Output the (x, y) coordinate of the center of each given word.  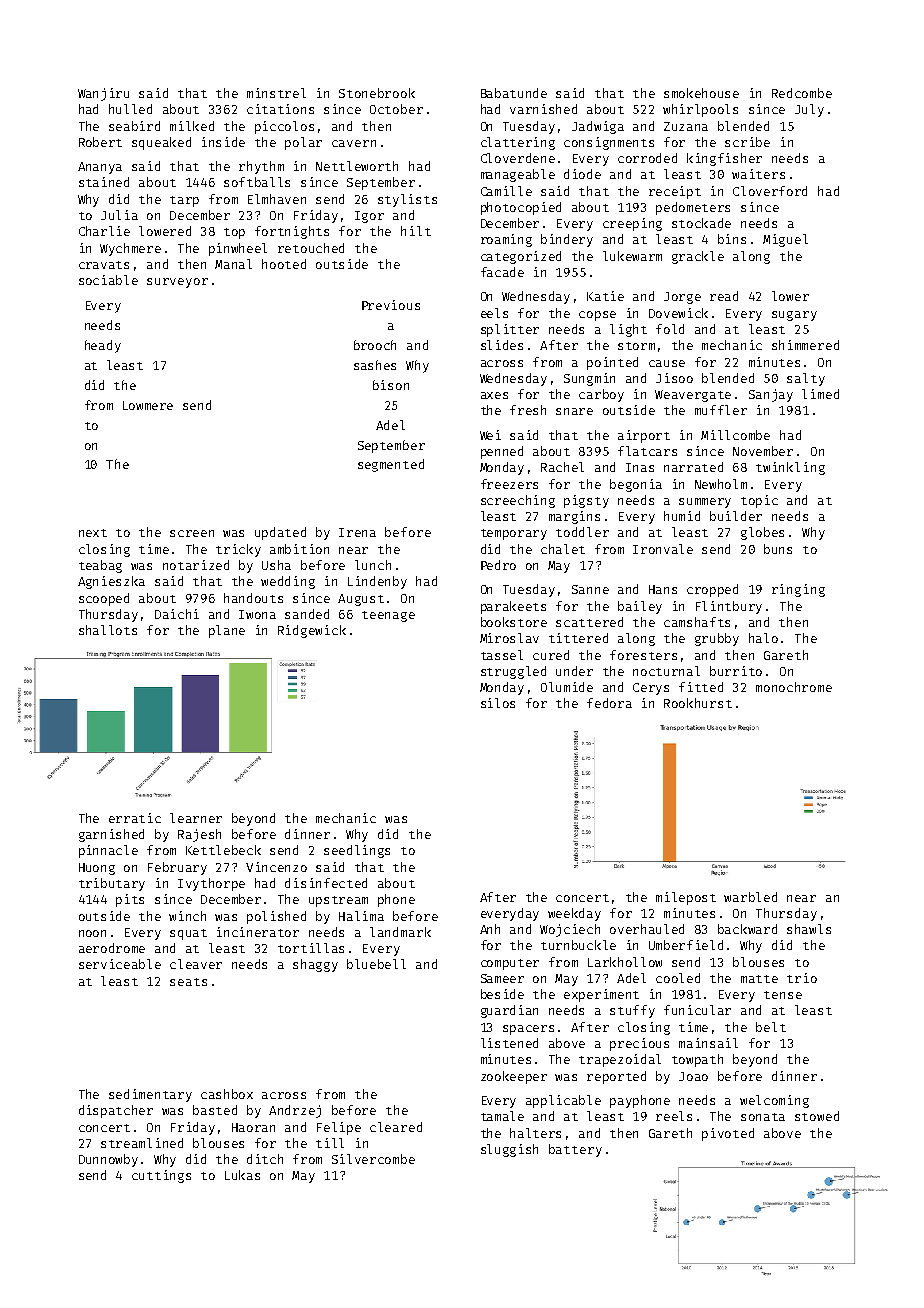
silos (498, 703)
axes (494, 395)
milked (192, 126)
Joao (693, 1076)
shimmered (805, 345)
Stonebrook (377, 93)
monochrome (794, 687)
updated (280, 533)
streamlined (142, 1143)
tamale (502, 1116)
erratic (135, 818)
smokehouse (701, 93)
